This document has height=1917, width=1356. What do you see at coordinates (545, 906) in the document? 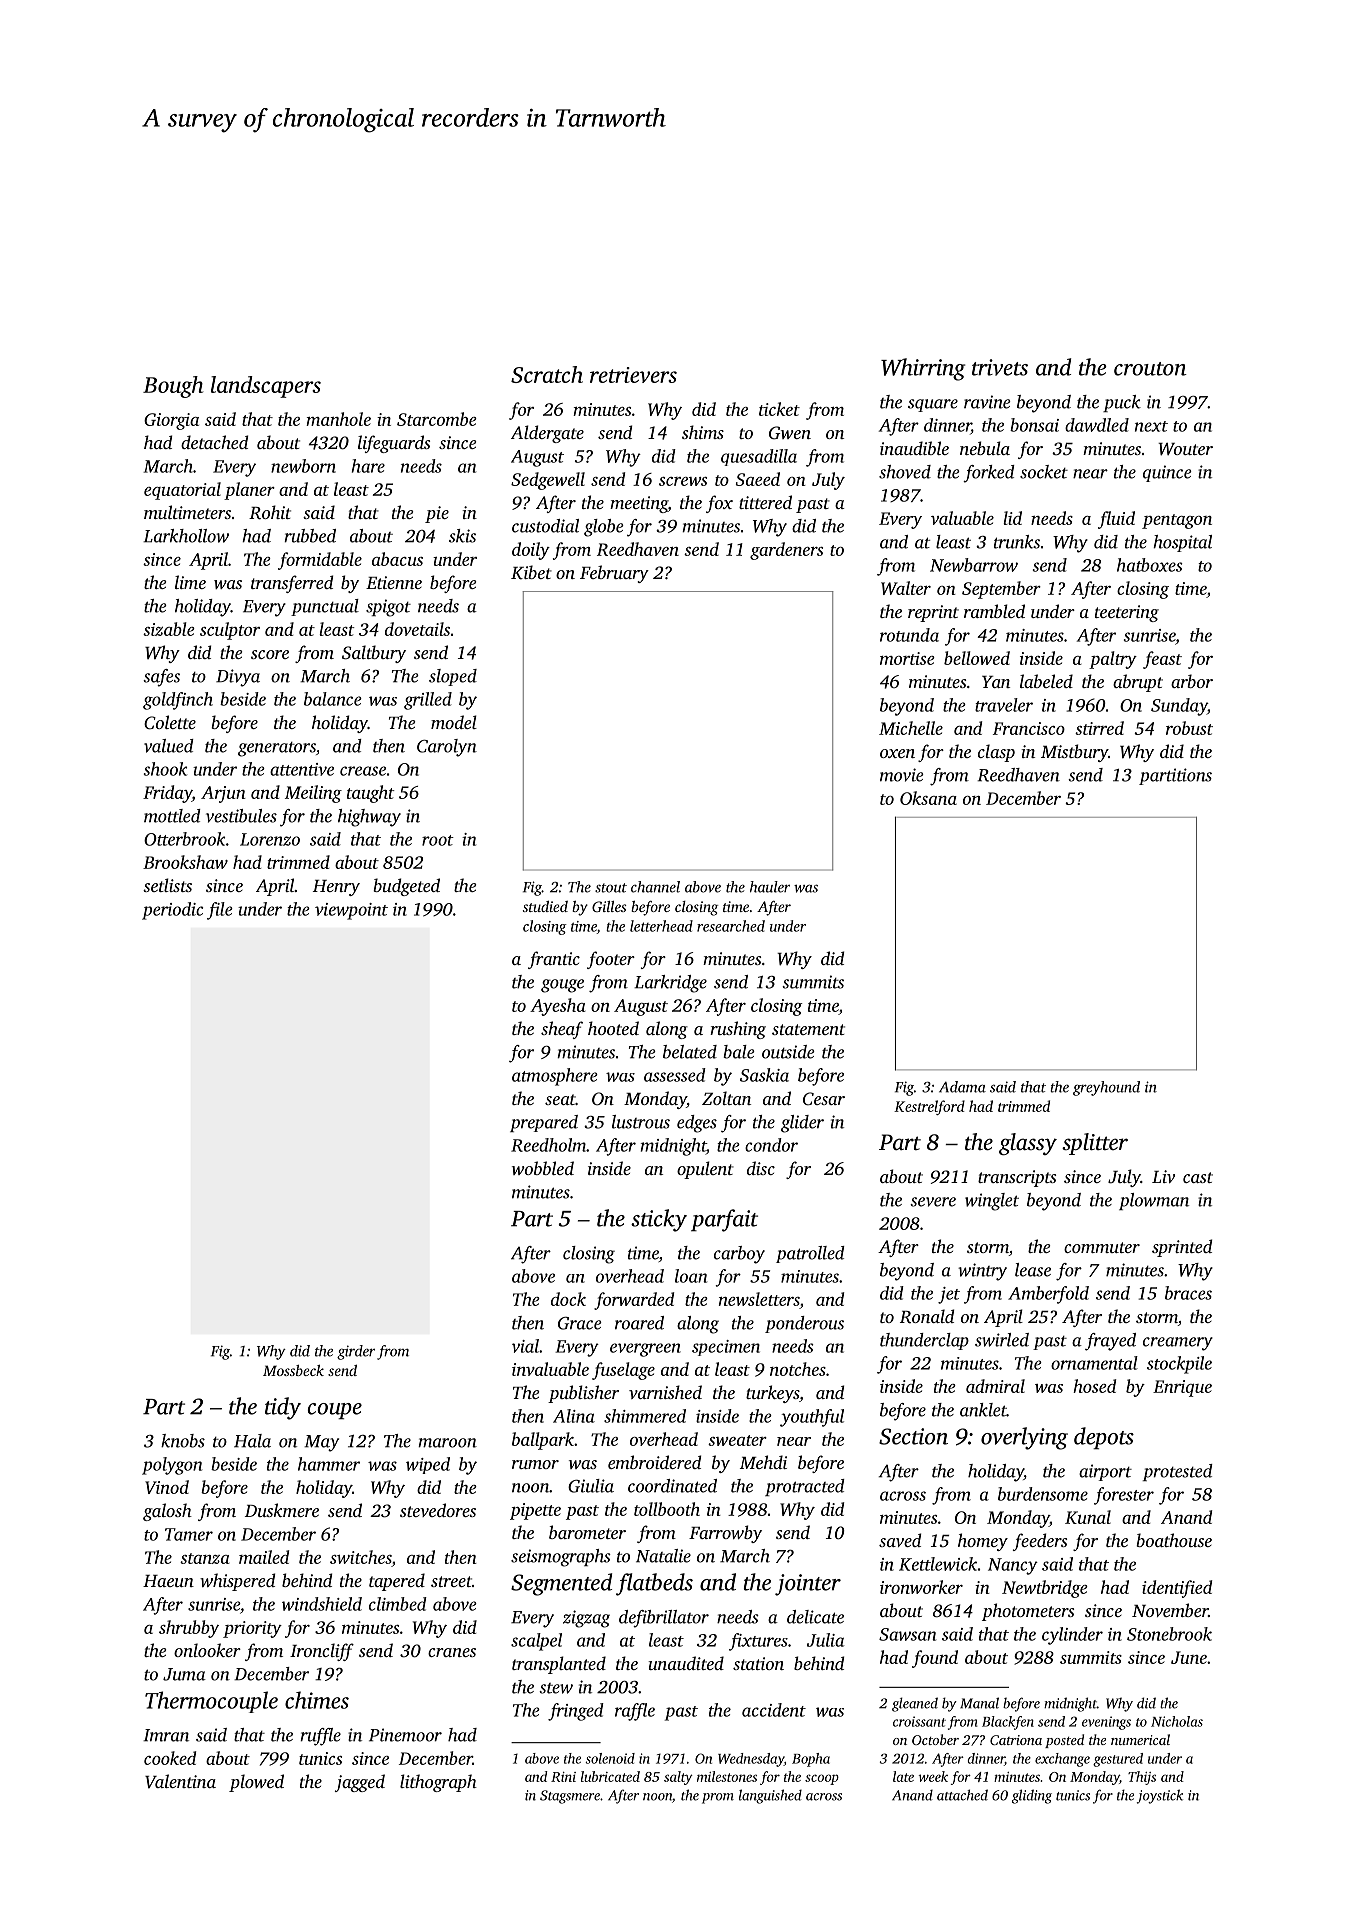
I see `studied` at bounding box center [545, 906].
